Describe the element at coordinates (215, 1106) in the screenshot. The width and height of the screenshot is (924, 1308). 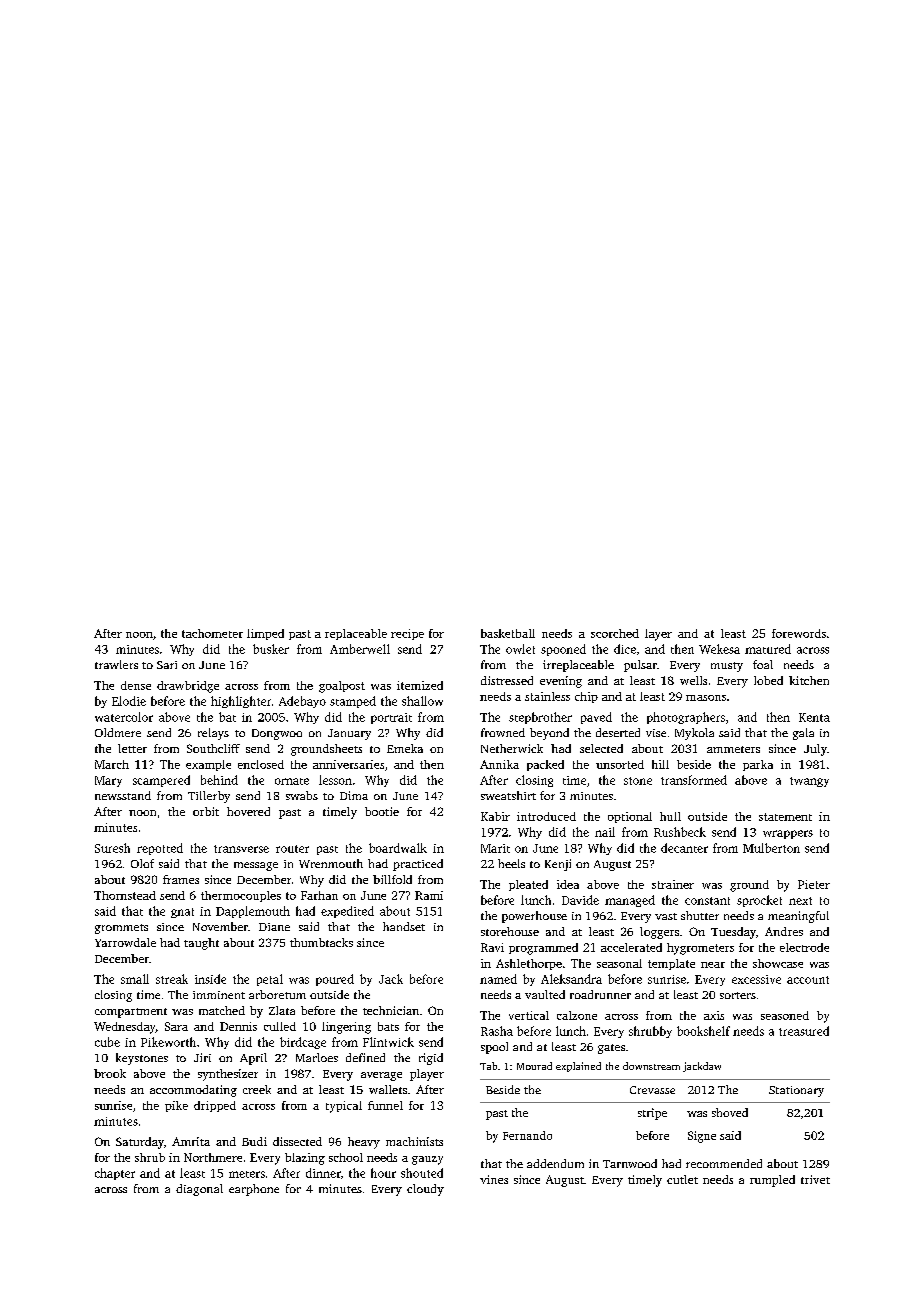
I see `dripped` at that location.
